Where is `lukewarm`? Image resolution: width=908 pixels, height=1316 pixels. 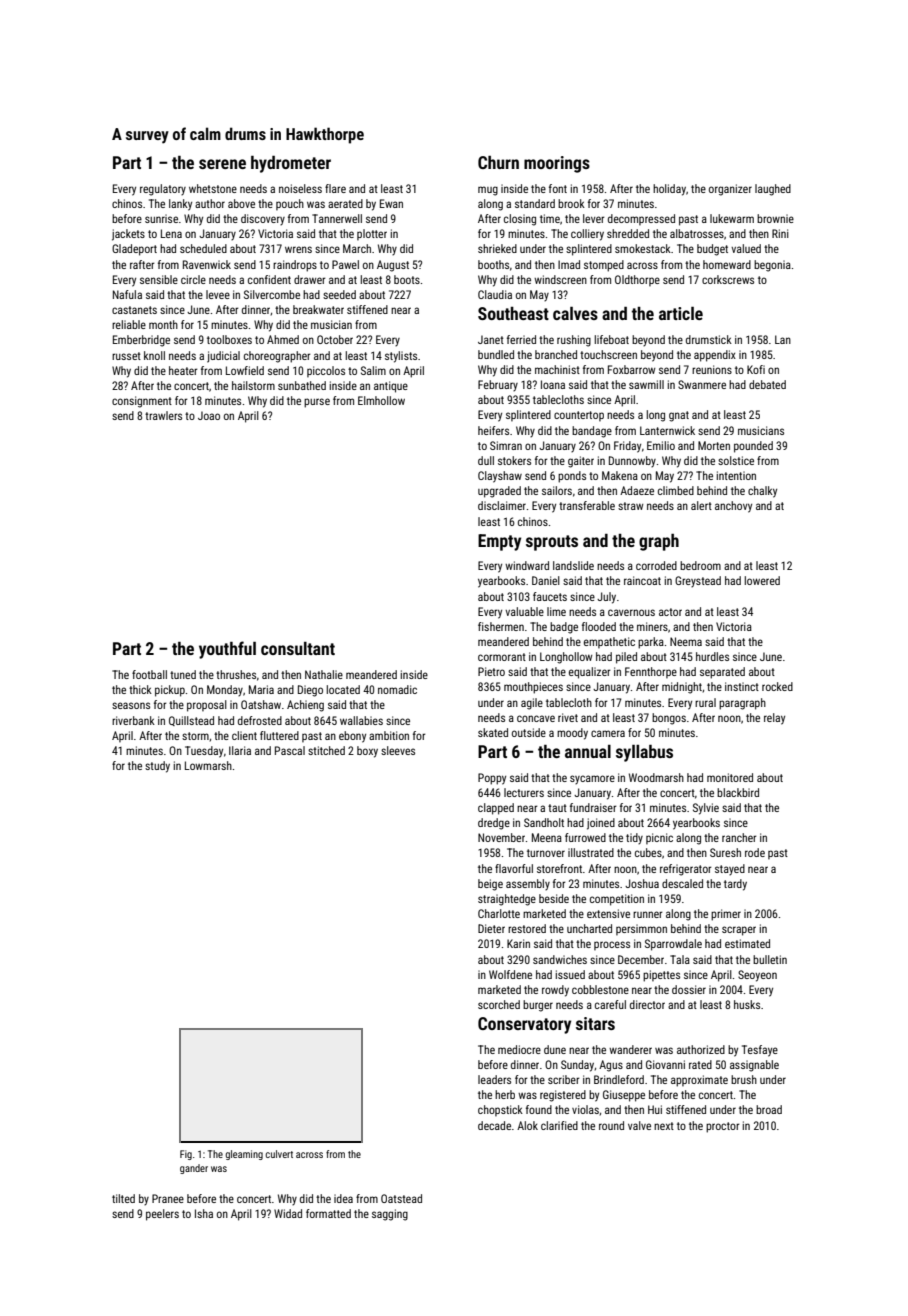 lukewarm is located at coordinates (732, 218).
